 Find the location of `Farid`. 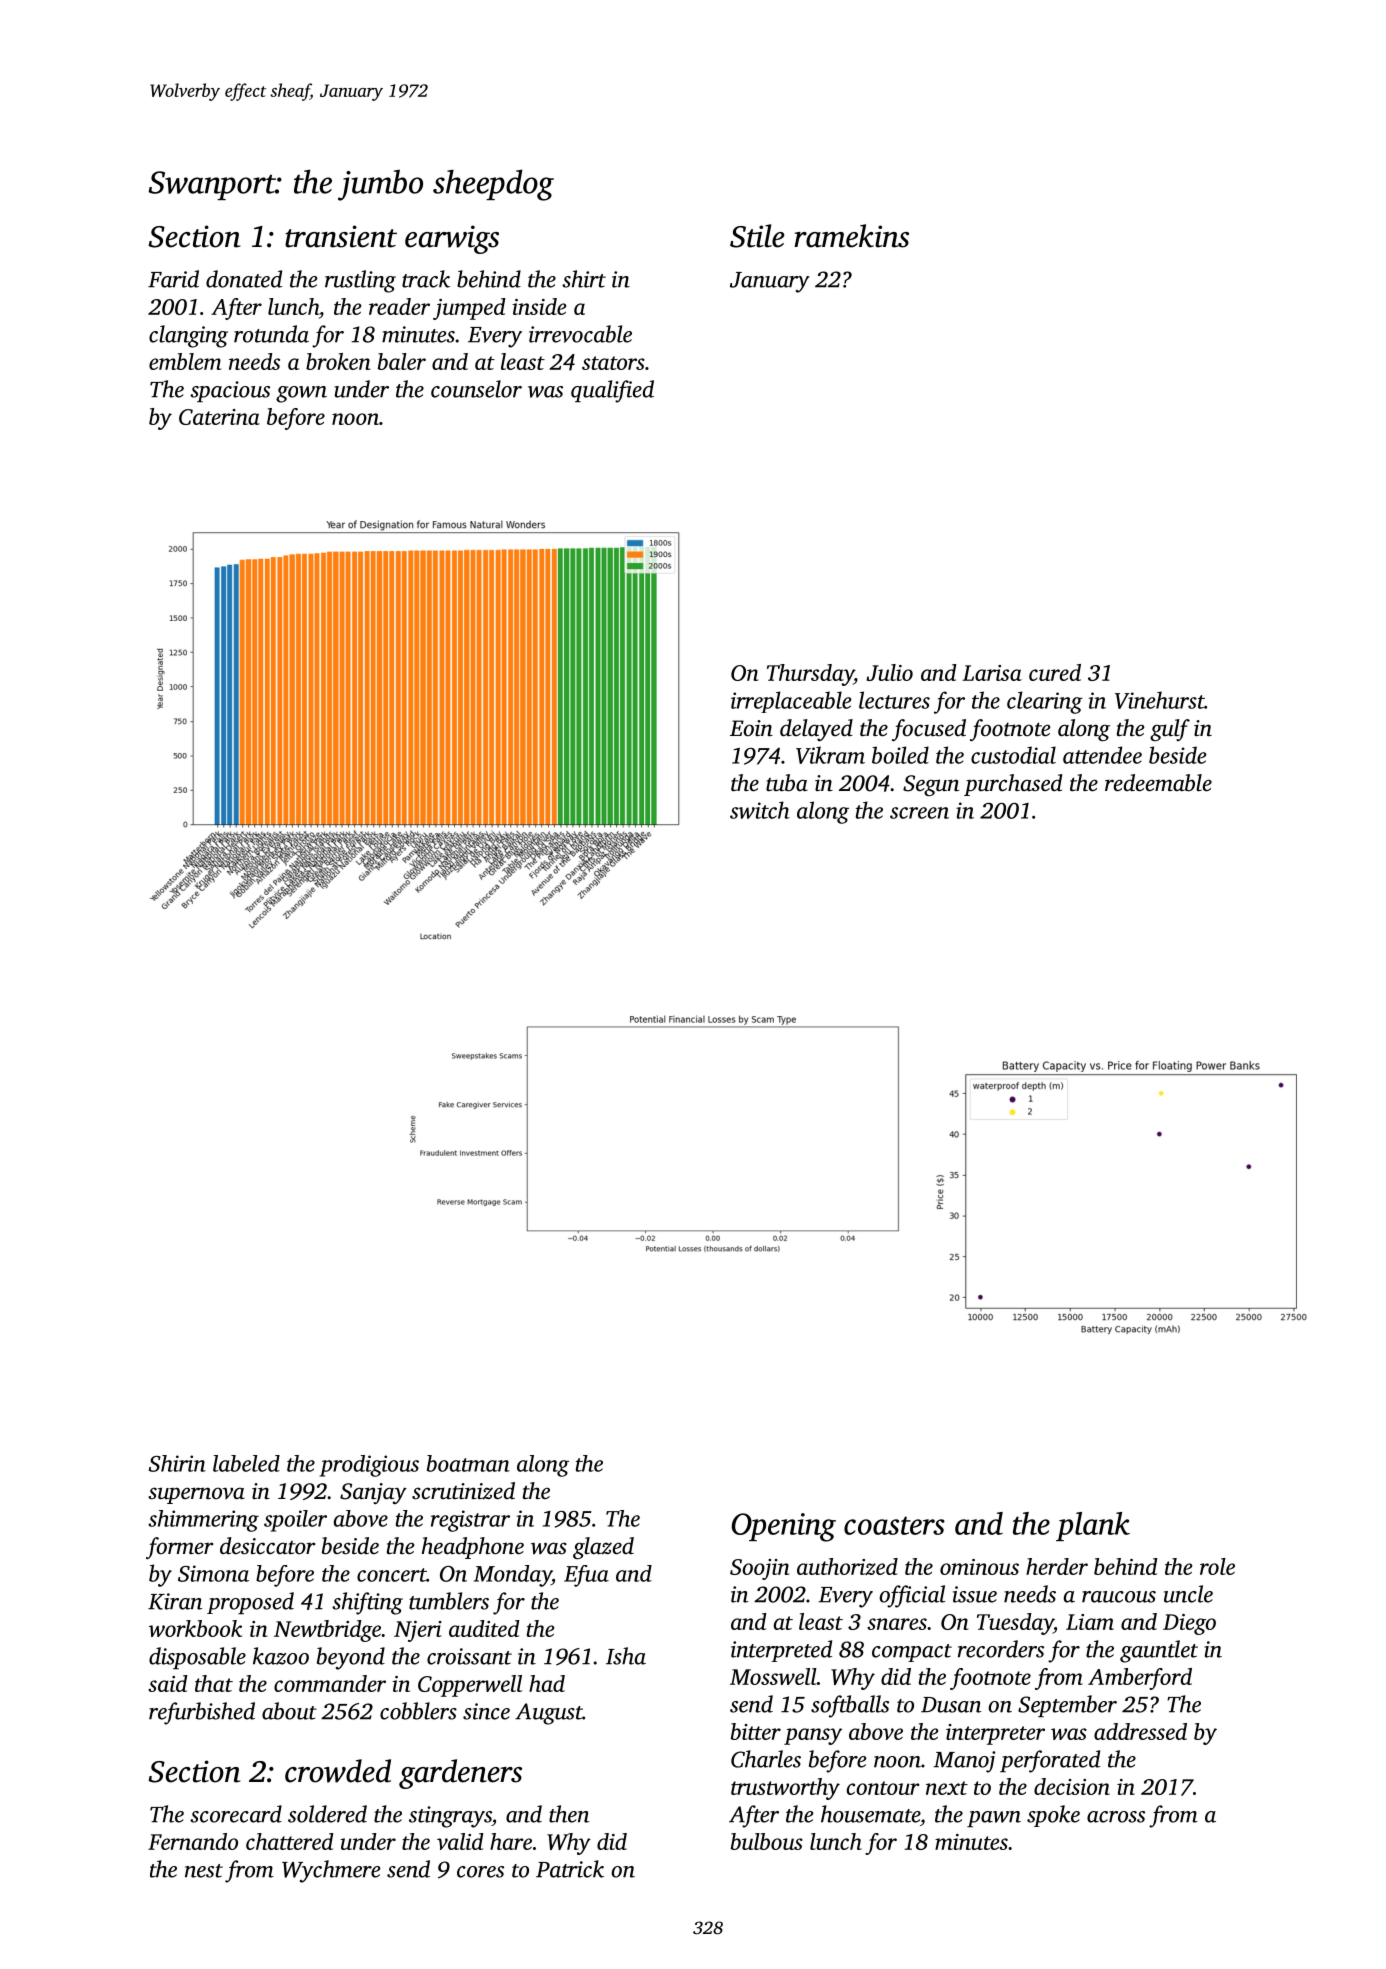

Farid is located at coordinates (173, 279).
